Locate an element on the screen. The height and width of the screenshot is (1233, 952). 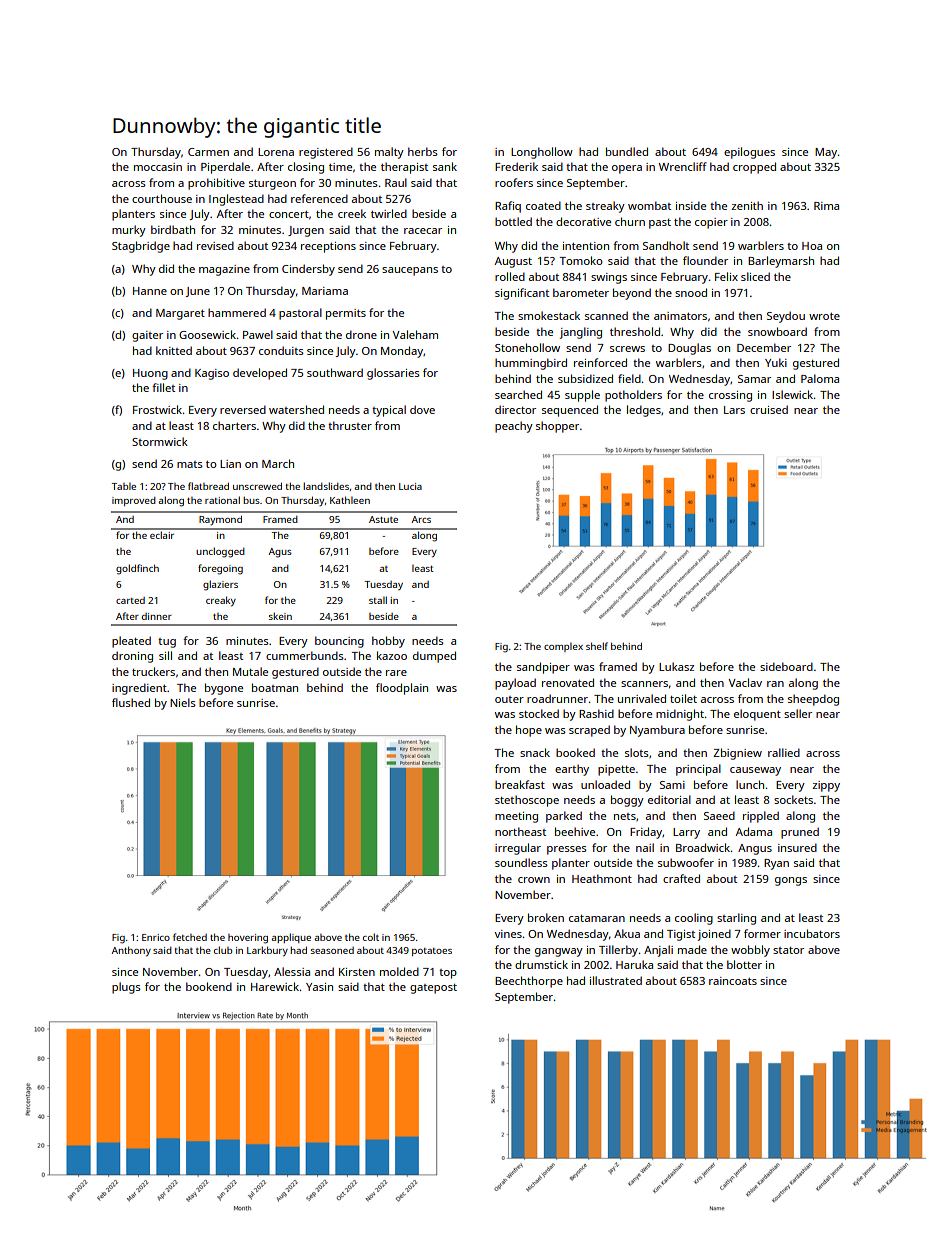
reversed is located at coordinates (243, 409).
